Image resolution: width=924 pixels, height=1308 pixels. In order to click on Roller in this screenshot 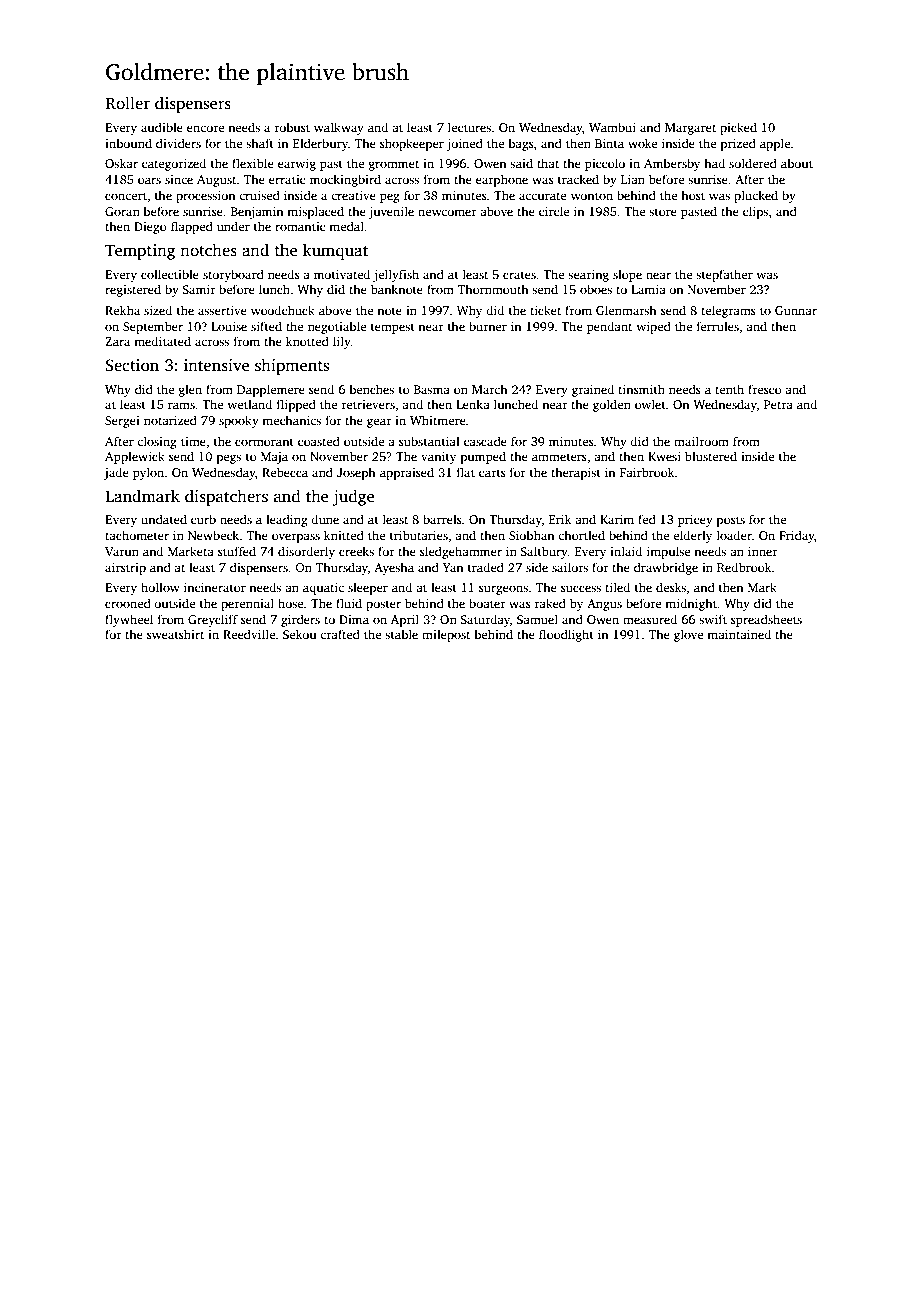, I will do `click(127, 103)`.
